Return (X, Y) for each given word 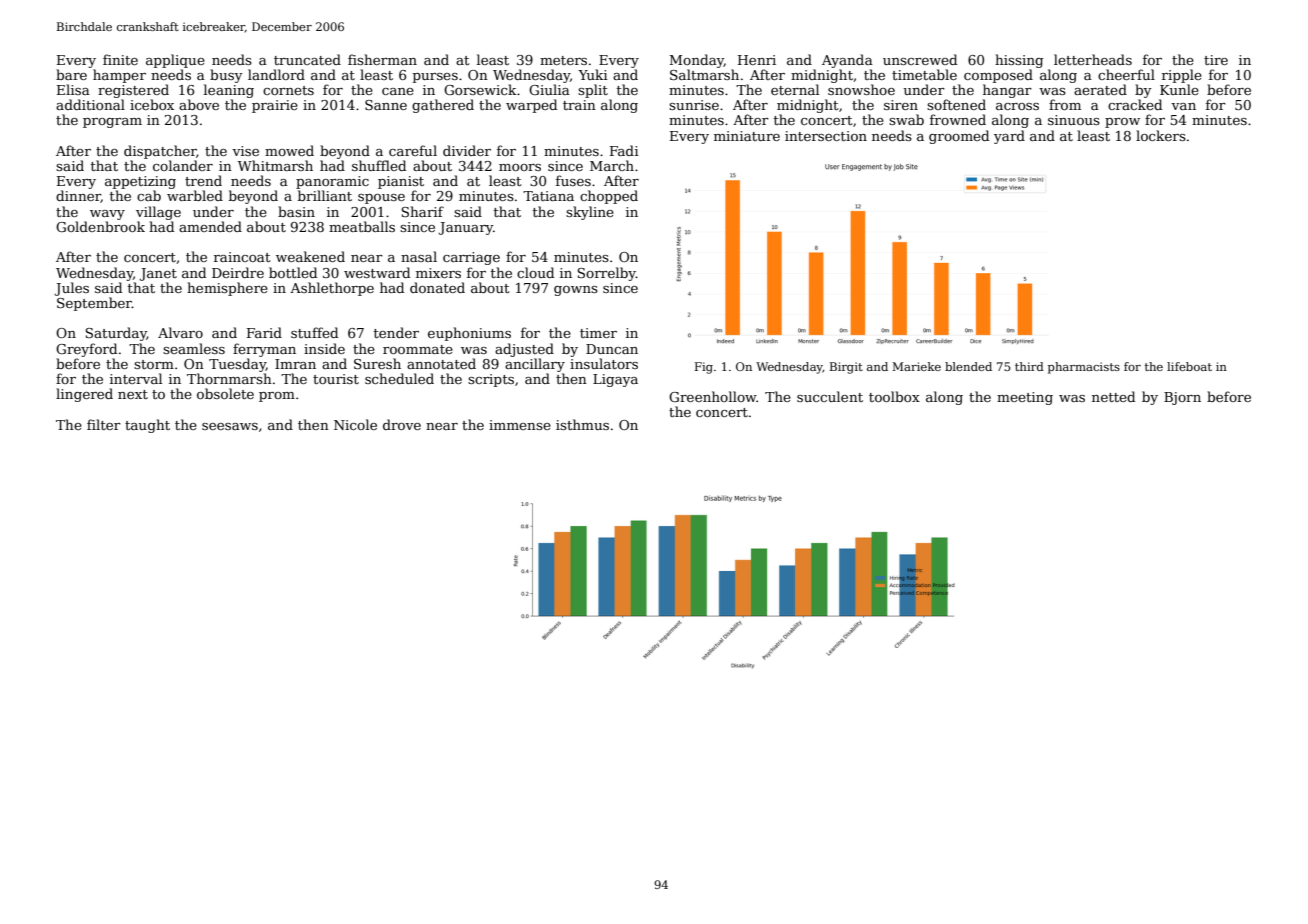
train (579, 105)
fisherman (382, 59)
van (1183, 106)
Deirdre (238, 272)
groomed (959, 137)
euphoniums (469, 334)
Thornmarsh (229, 378)
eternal (795, 89)
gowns (576, 291)
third (1029, 366)
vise (245, 151)
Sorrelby (606, 274)
